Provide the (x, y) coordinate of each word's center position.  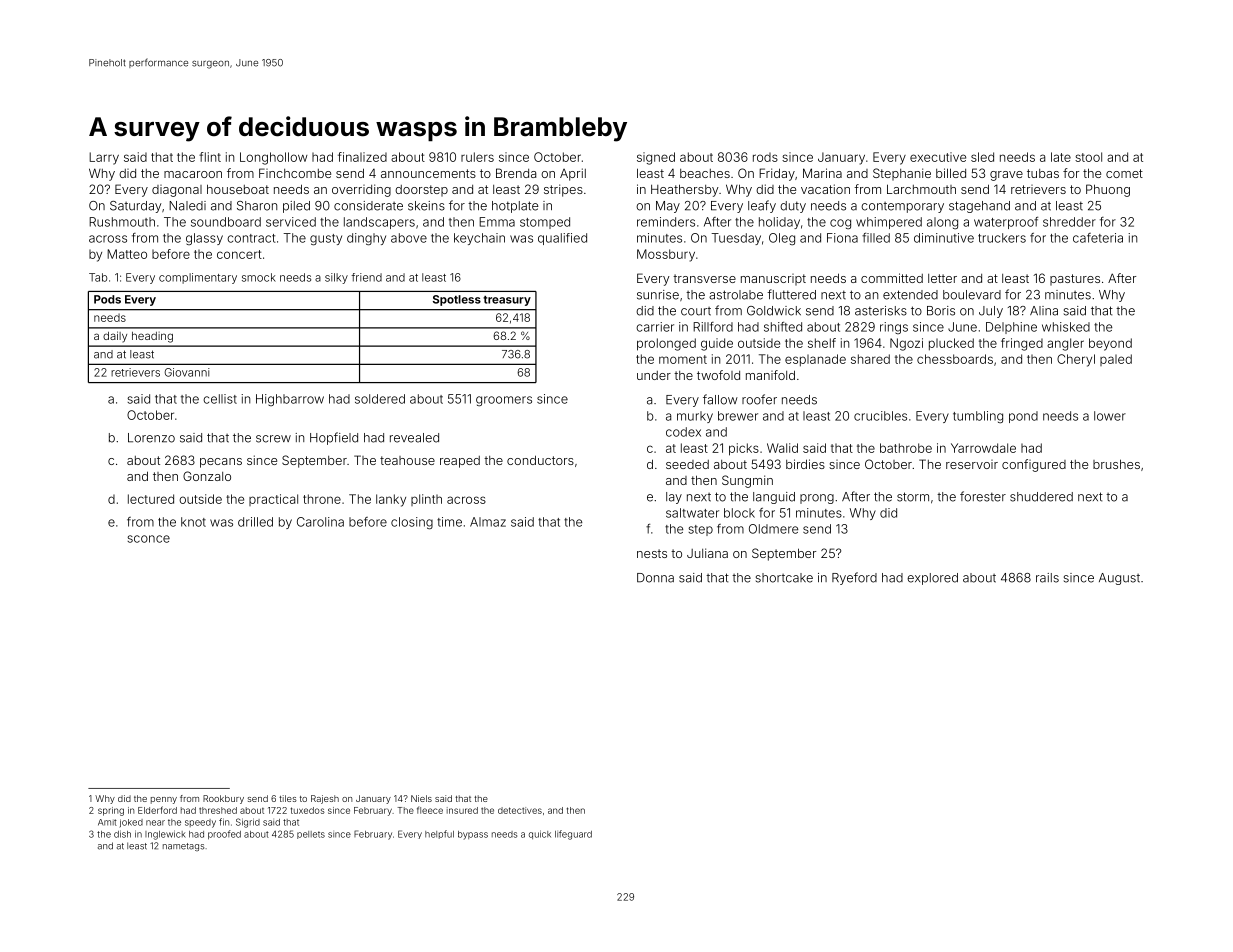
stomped (545, 223)
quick (540, 834)
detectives (520, 810)
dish (122, 834)
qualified (562, 239)
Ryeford (854, 578)
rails (1047, 578)
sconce (148, 539)
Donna (655, 578)
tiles (288, 798)
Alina (1044, 311)
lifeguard (573, 835)
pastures (1075, 280)
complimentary (198, 278)
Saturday (135, 207)
